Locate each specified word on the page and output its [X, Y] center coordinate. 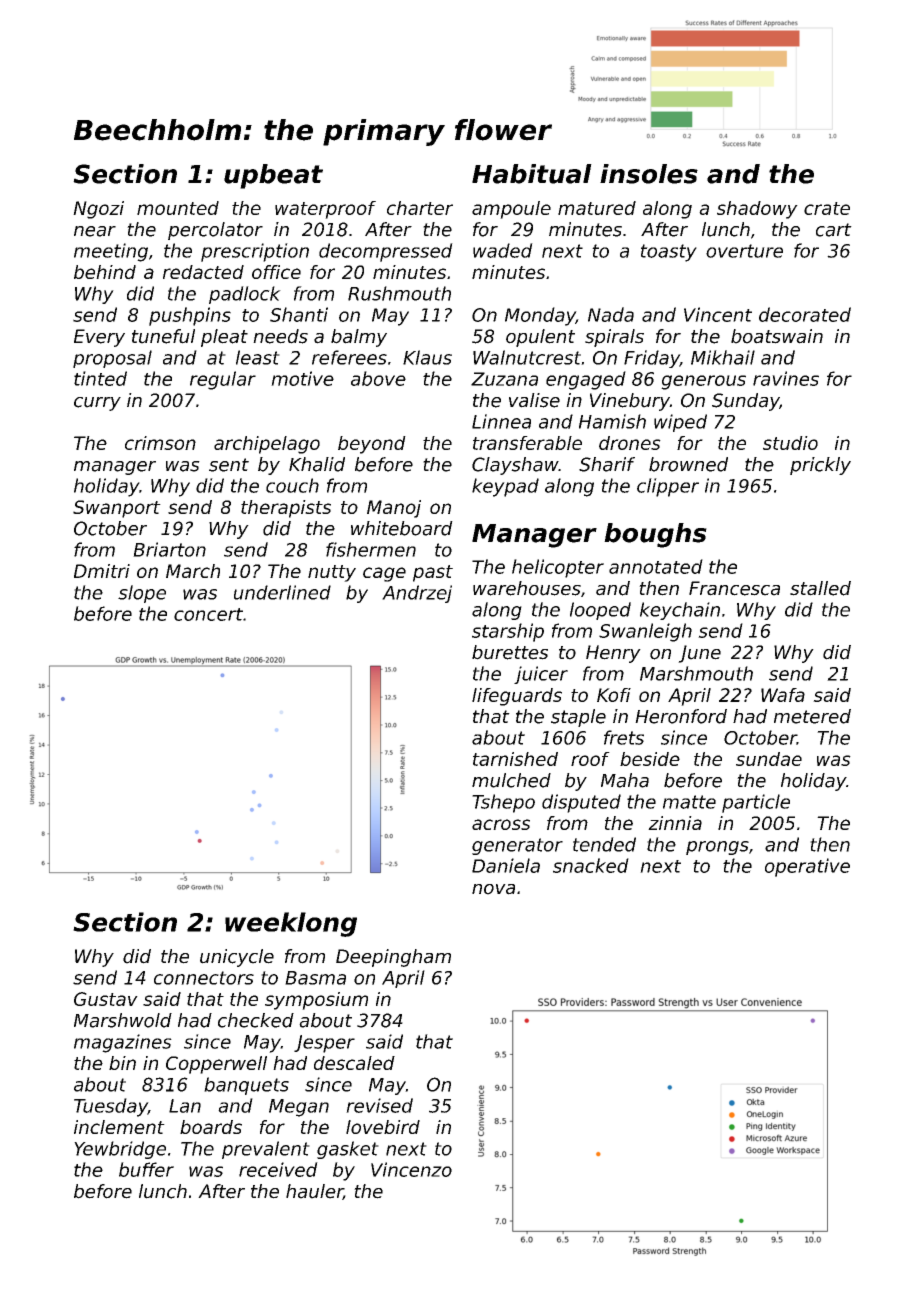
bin [122, 1063]
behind [105, 272]
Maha [625, 780]
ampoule [511, 210]
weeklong [291, 924]
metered [812, 716]
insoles [649, 174]
